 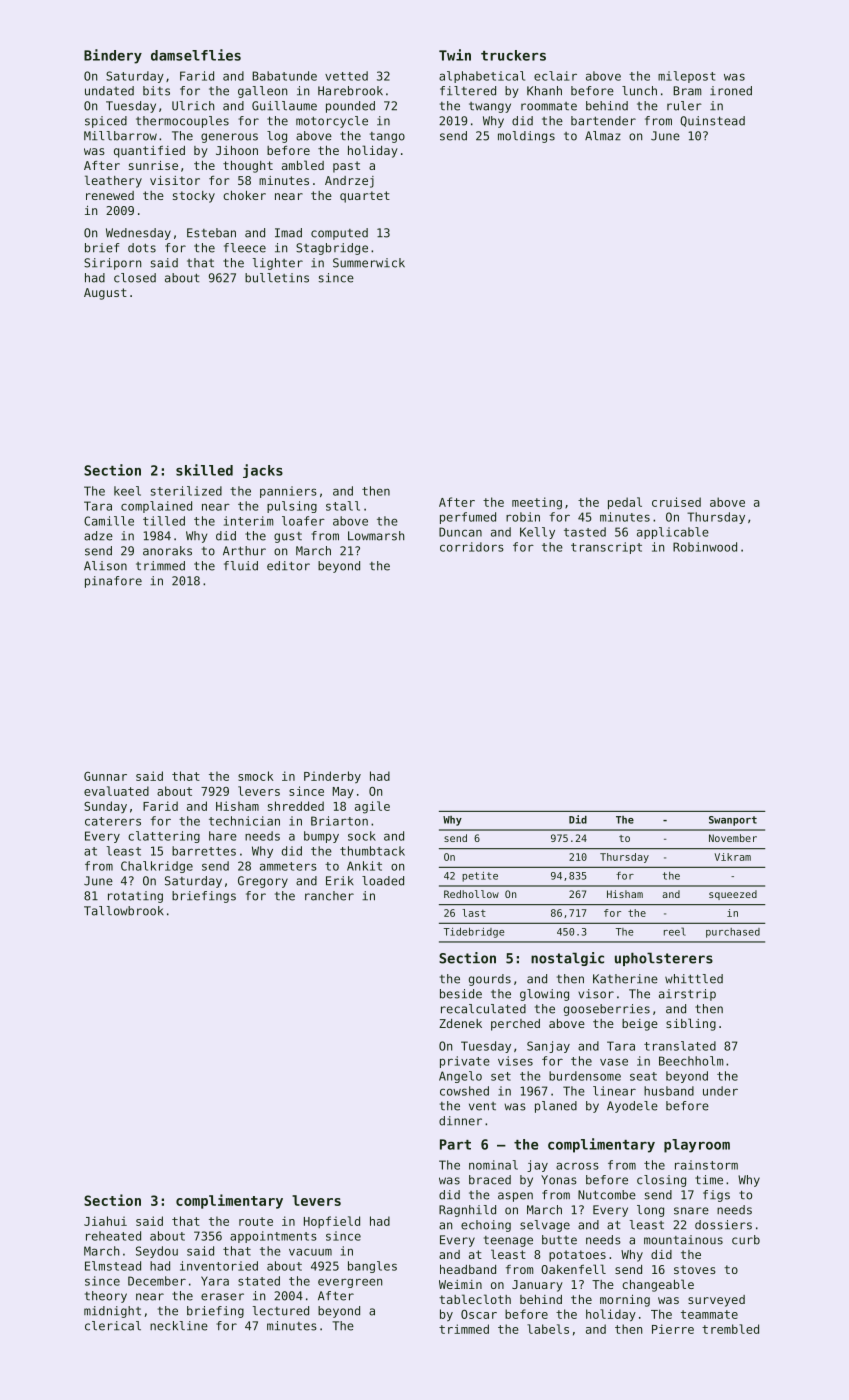 I want to click on Gunnar, so click(x=105, y=776).
